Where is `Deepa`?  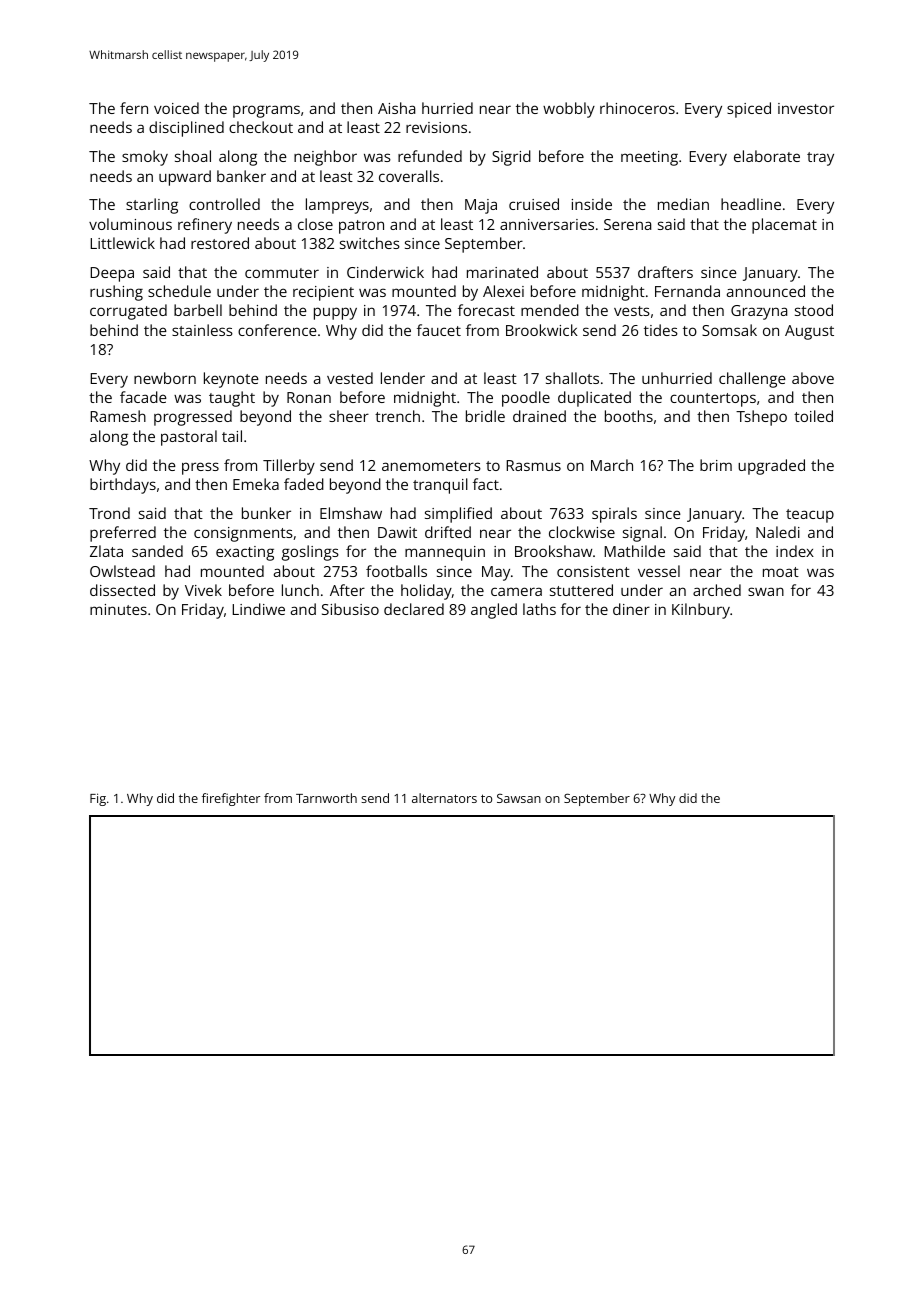 Deepa is located at coordinates (112, 274).
